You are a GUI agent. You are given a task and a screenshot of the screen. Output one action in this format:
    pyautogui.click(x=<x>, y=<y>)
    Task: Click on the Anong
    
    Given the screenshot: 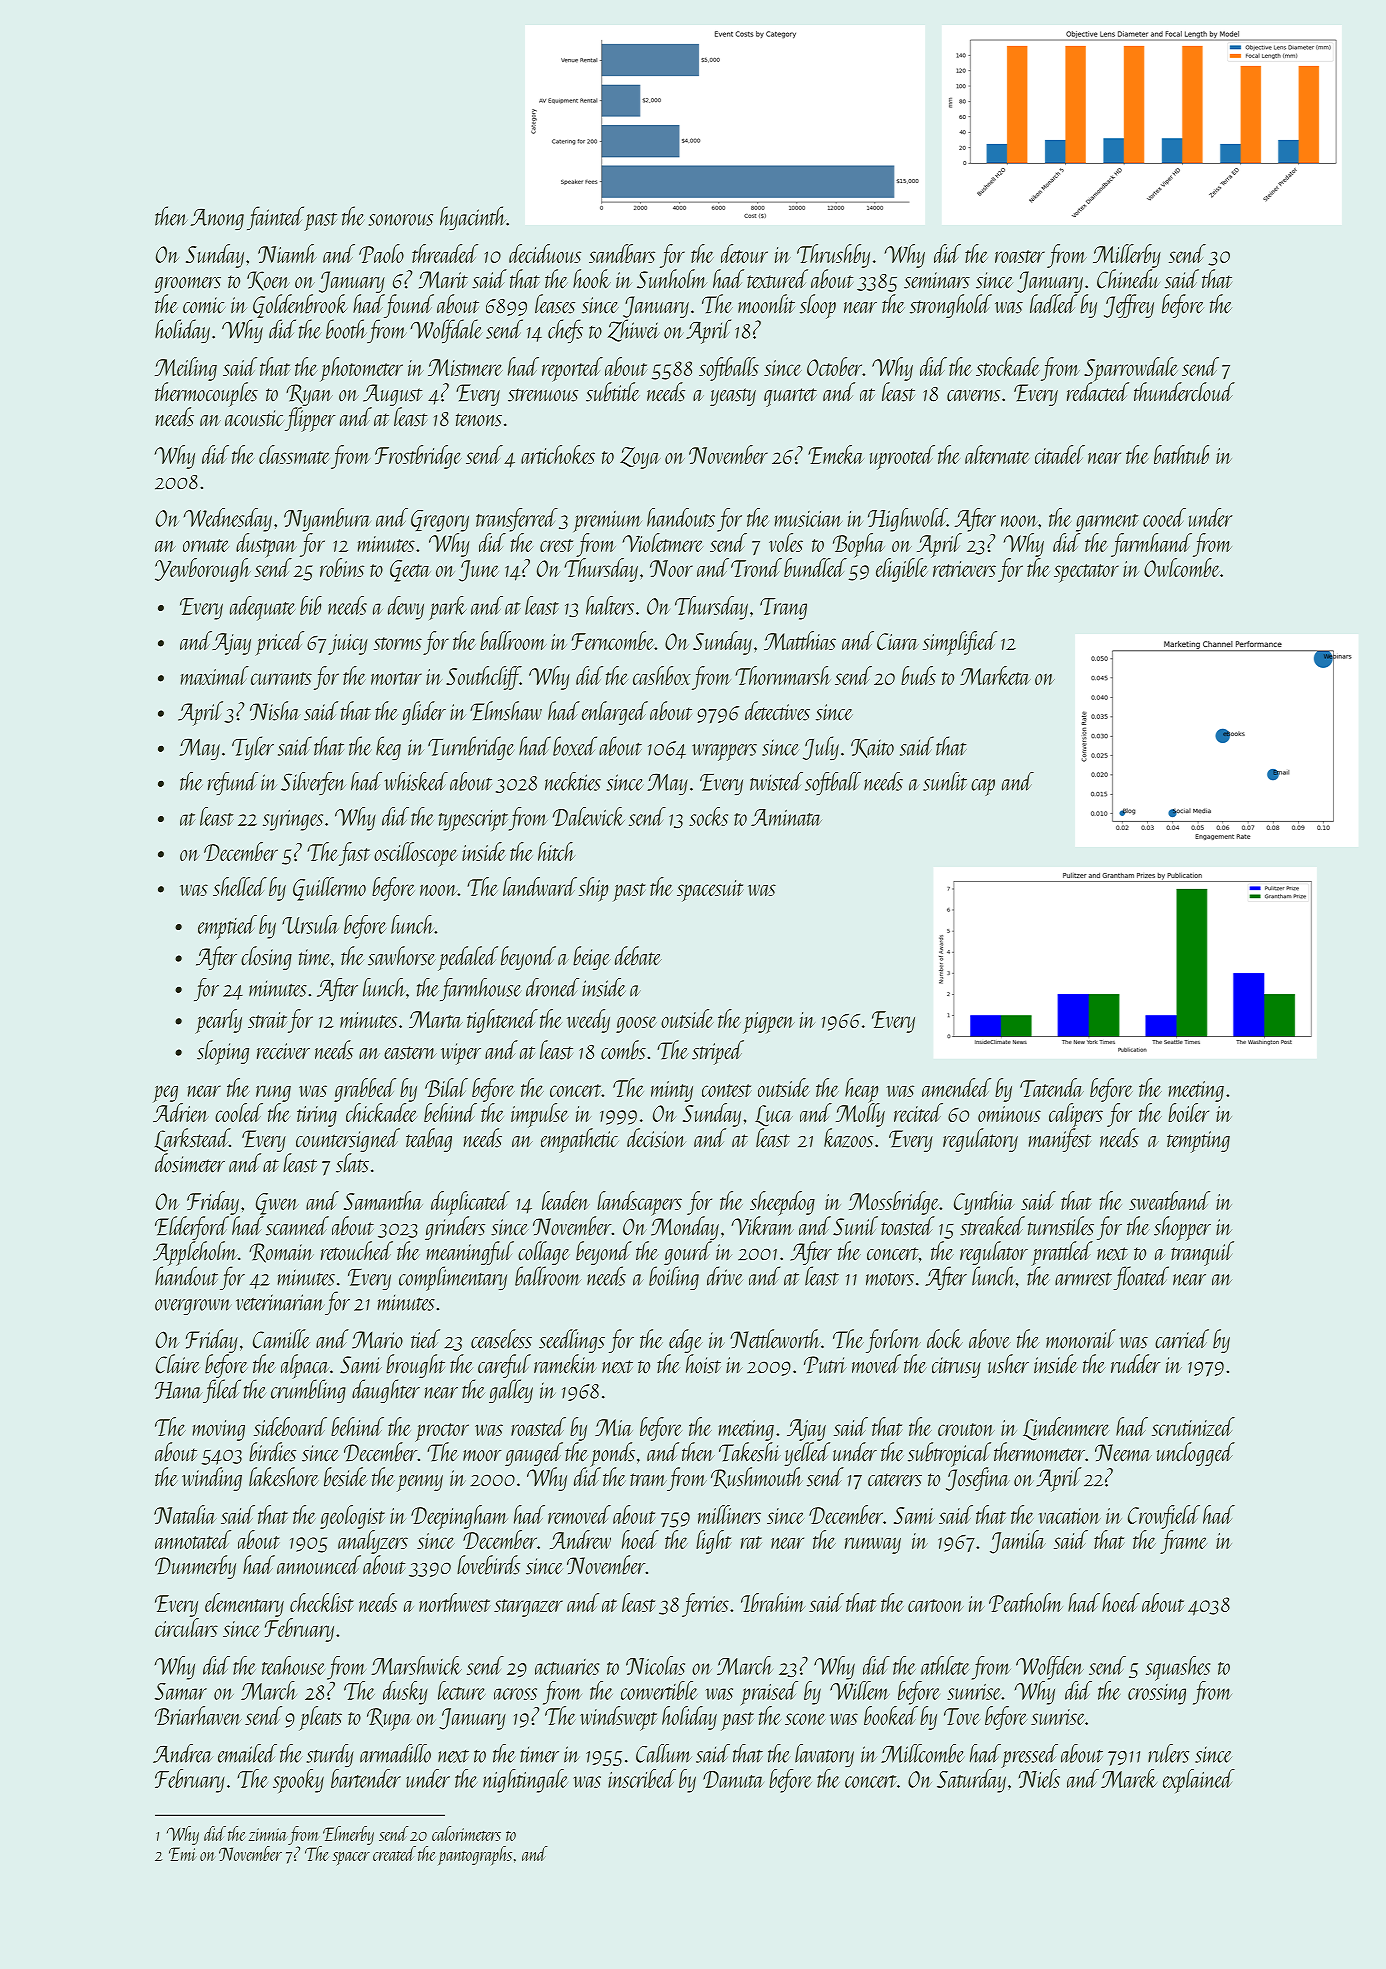 What is the action you would take?
    pyautogui.click(x=217, y=219)
